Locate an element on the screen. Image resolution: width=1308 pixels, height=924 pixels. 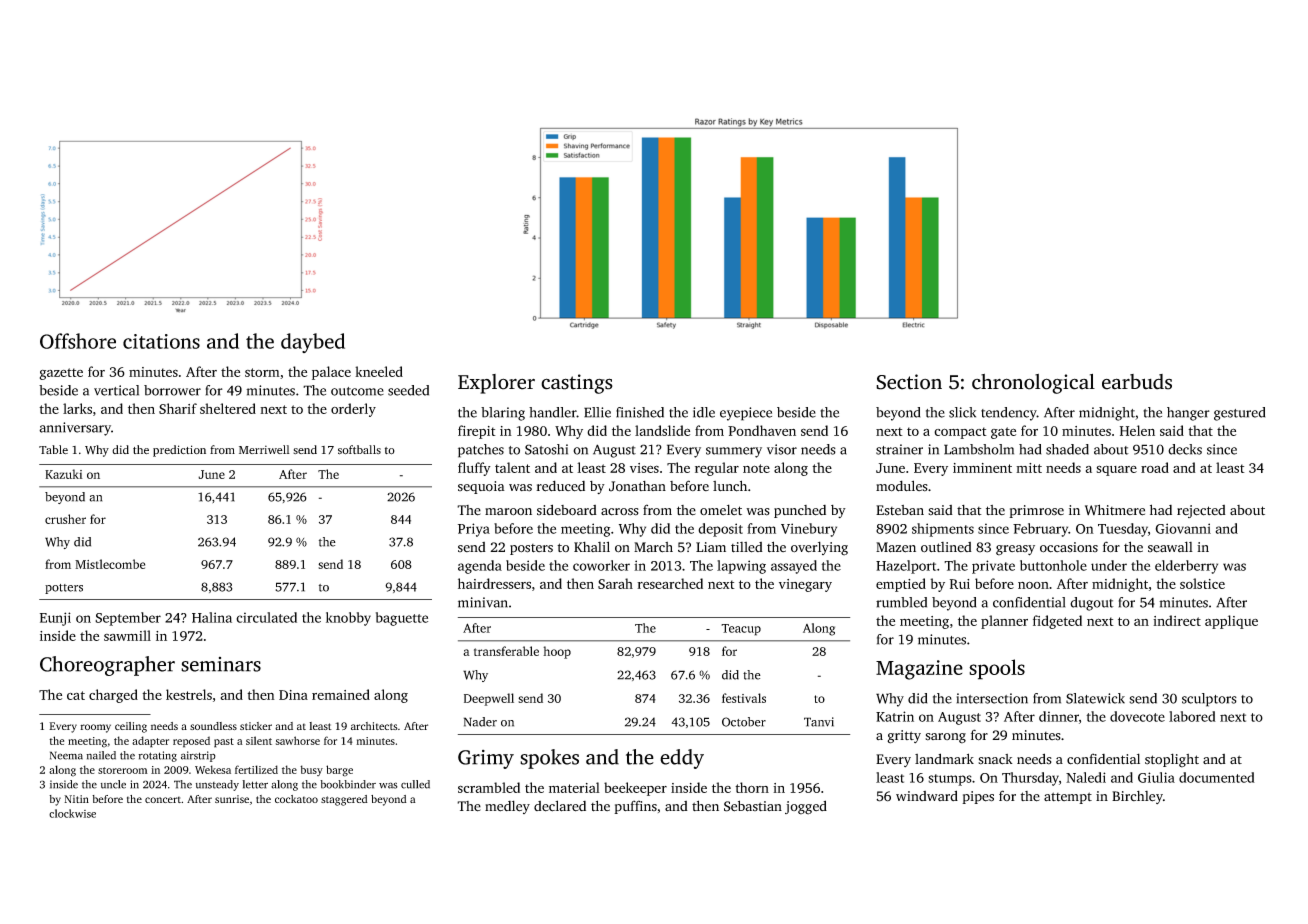
hoop is located at coordinates (557, 652).
